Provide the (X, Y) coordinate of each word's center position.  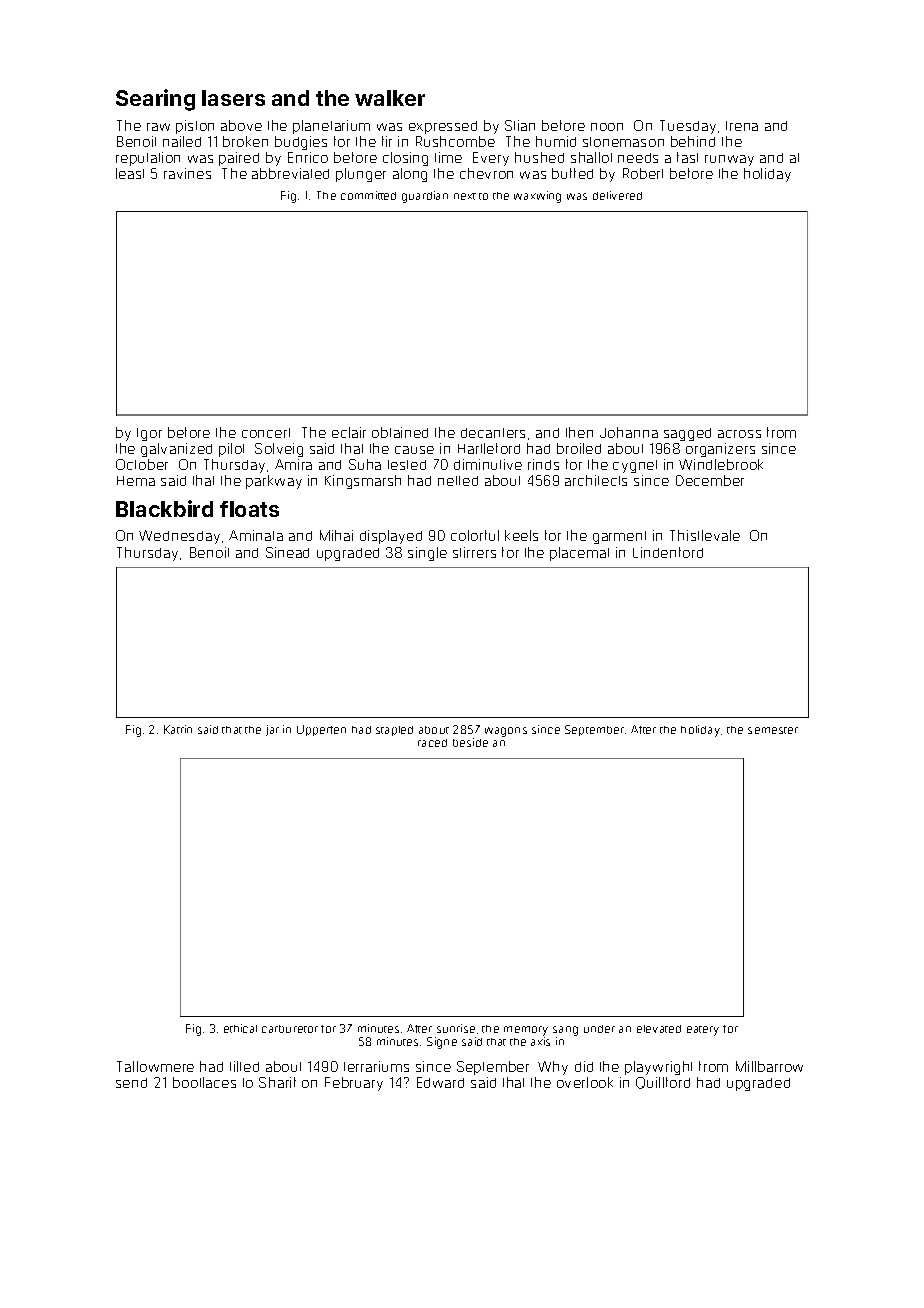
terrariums (376, 1066)
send (131, 1083)
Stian (520, 125)
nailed (182, 141)
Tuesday (688, 127)
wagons (506, 732)
